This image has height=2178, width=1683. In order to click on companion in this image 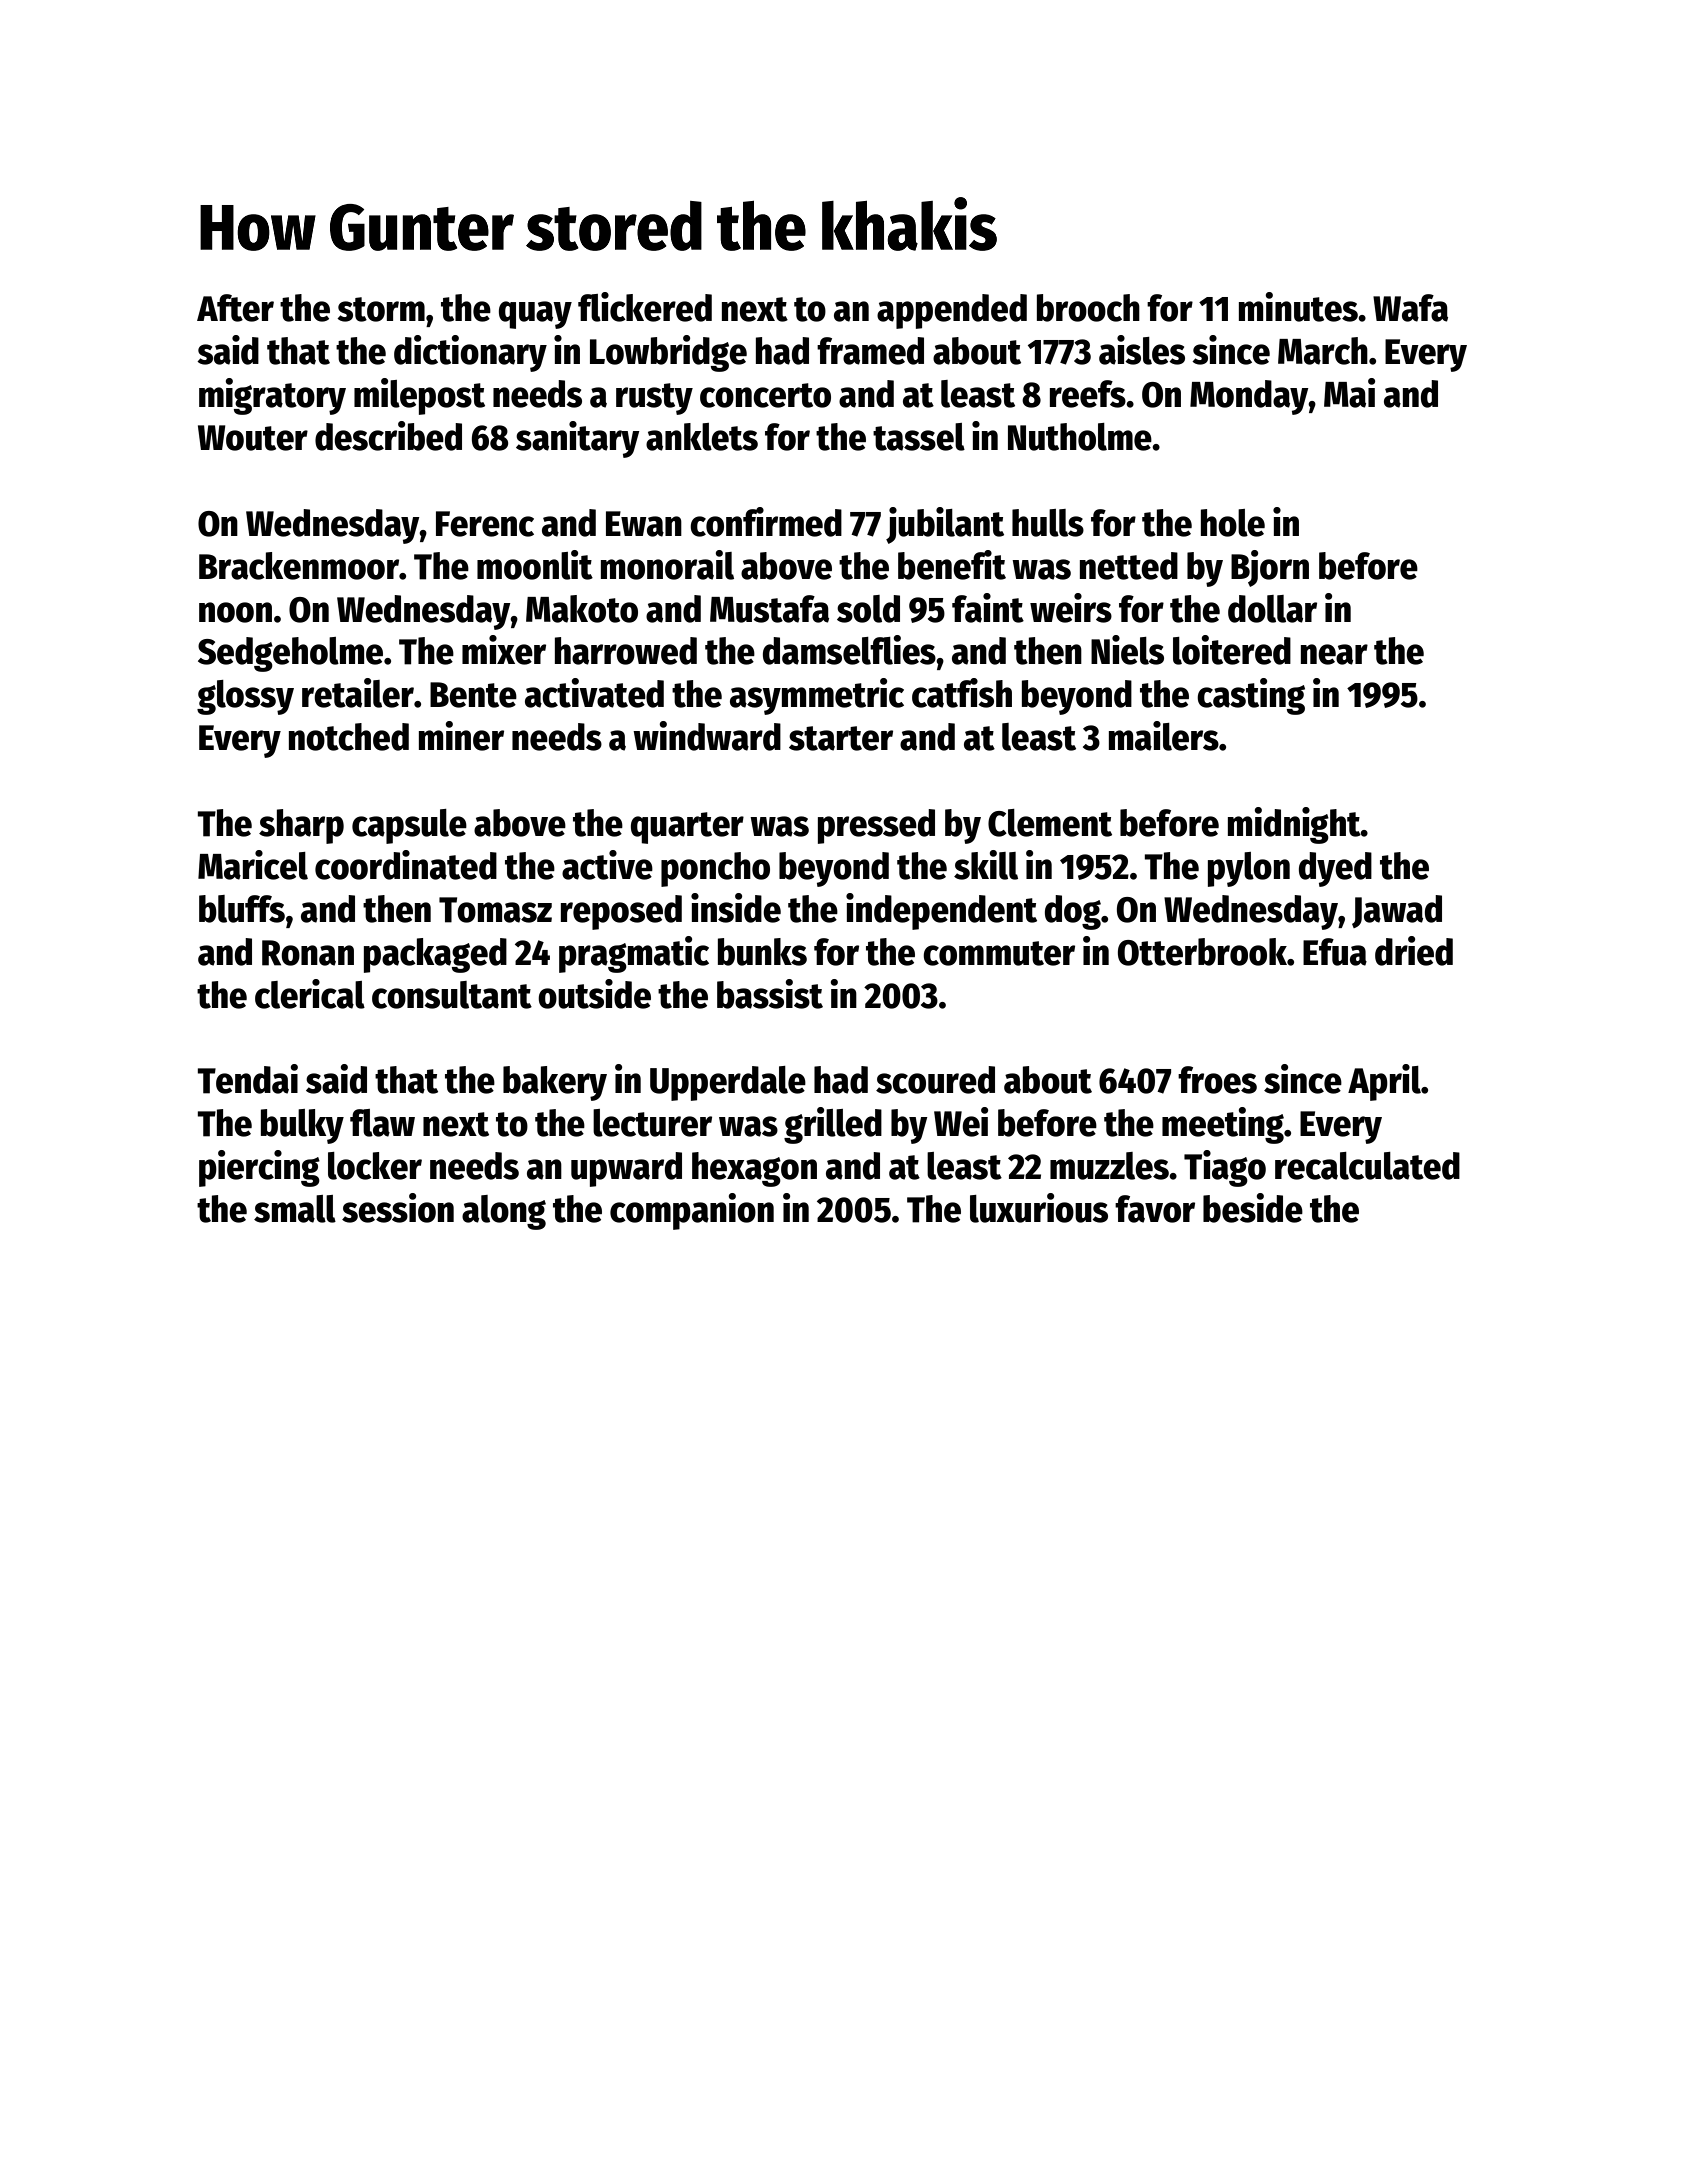, I will do `click(692, 1211)`.
